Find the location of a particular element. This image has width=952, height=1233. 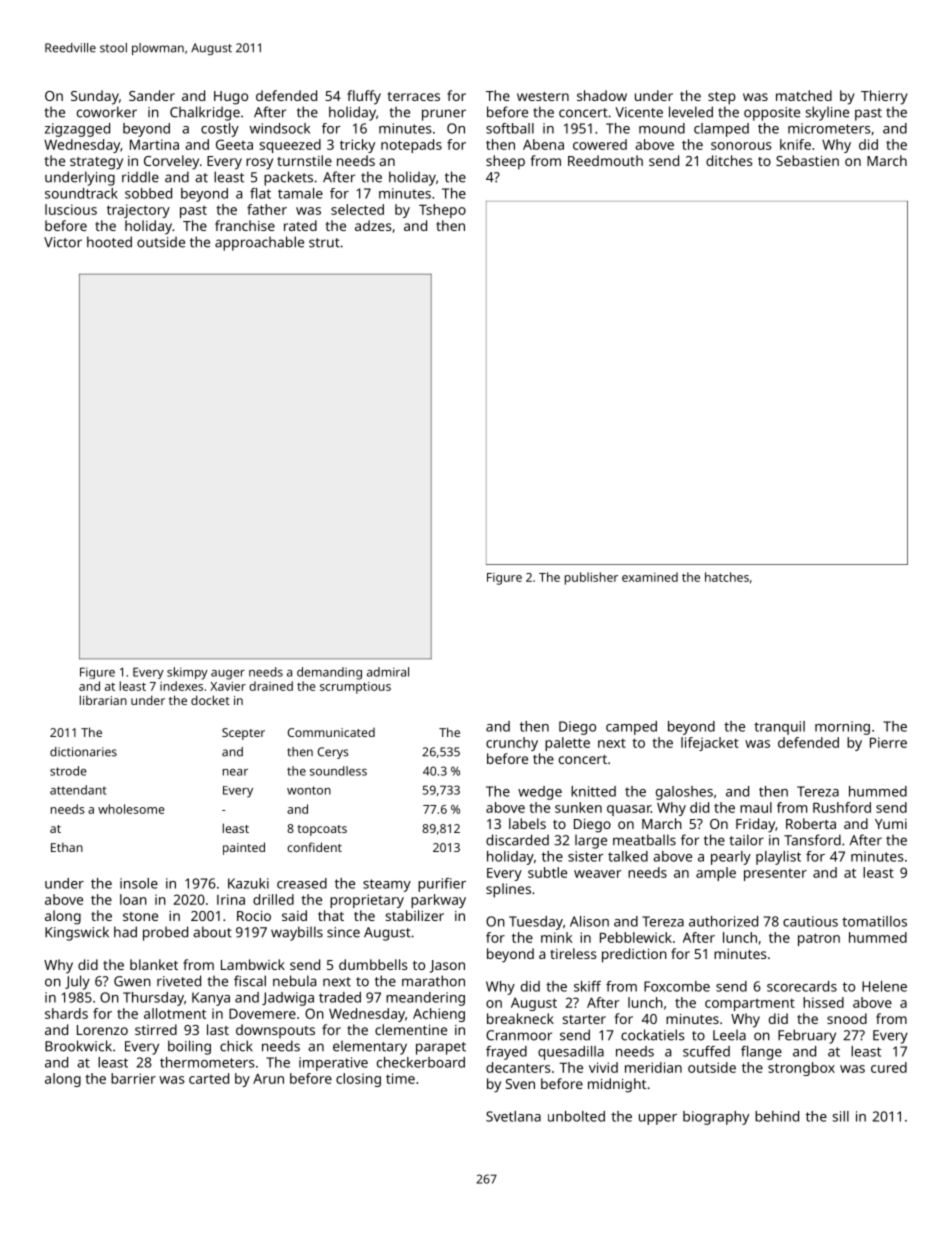

strut is located at coordinates (324, 243).
